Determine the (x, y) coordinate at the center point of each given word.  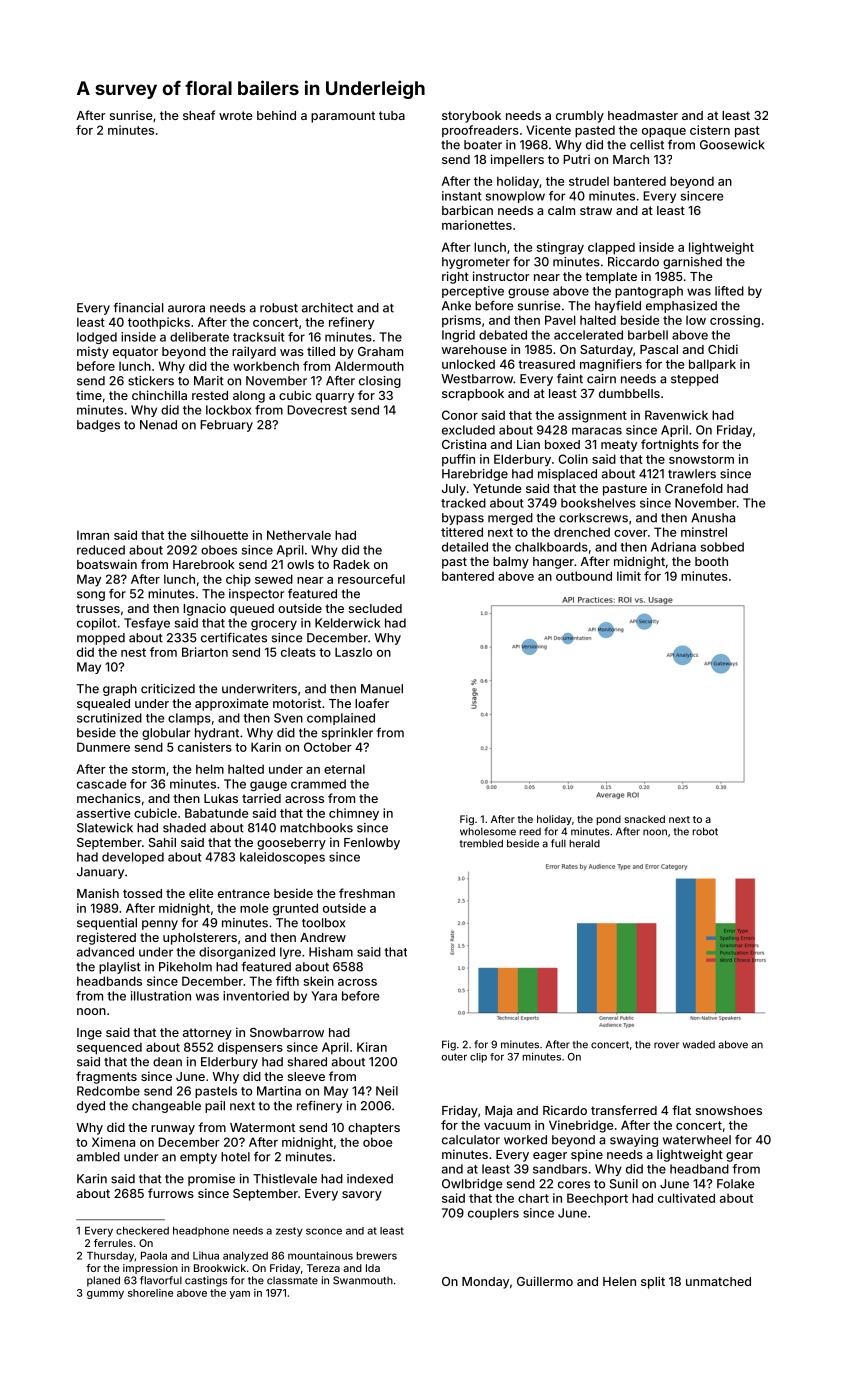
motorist (297, 703)
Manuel (382, 689)
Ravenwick (676, 415)
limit (629, 576)
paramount (343, 117)
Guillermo (545, 1281)
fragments (106, 1077)
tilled (321, 351)
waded (699, 1044)
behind (276, 115)
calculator (471, 1140)
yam (239, 1295)
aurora (186, 309)
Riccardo (633, 262)
